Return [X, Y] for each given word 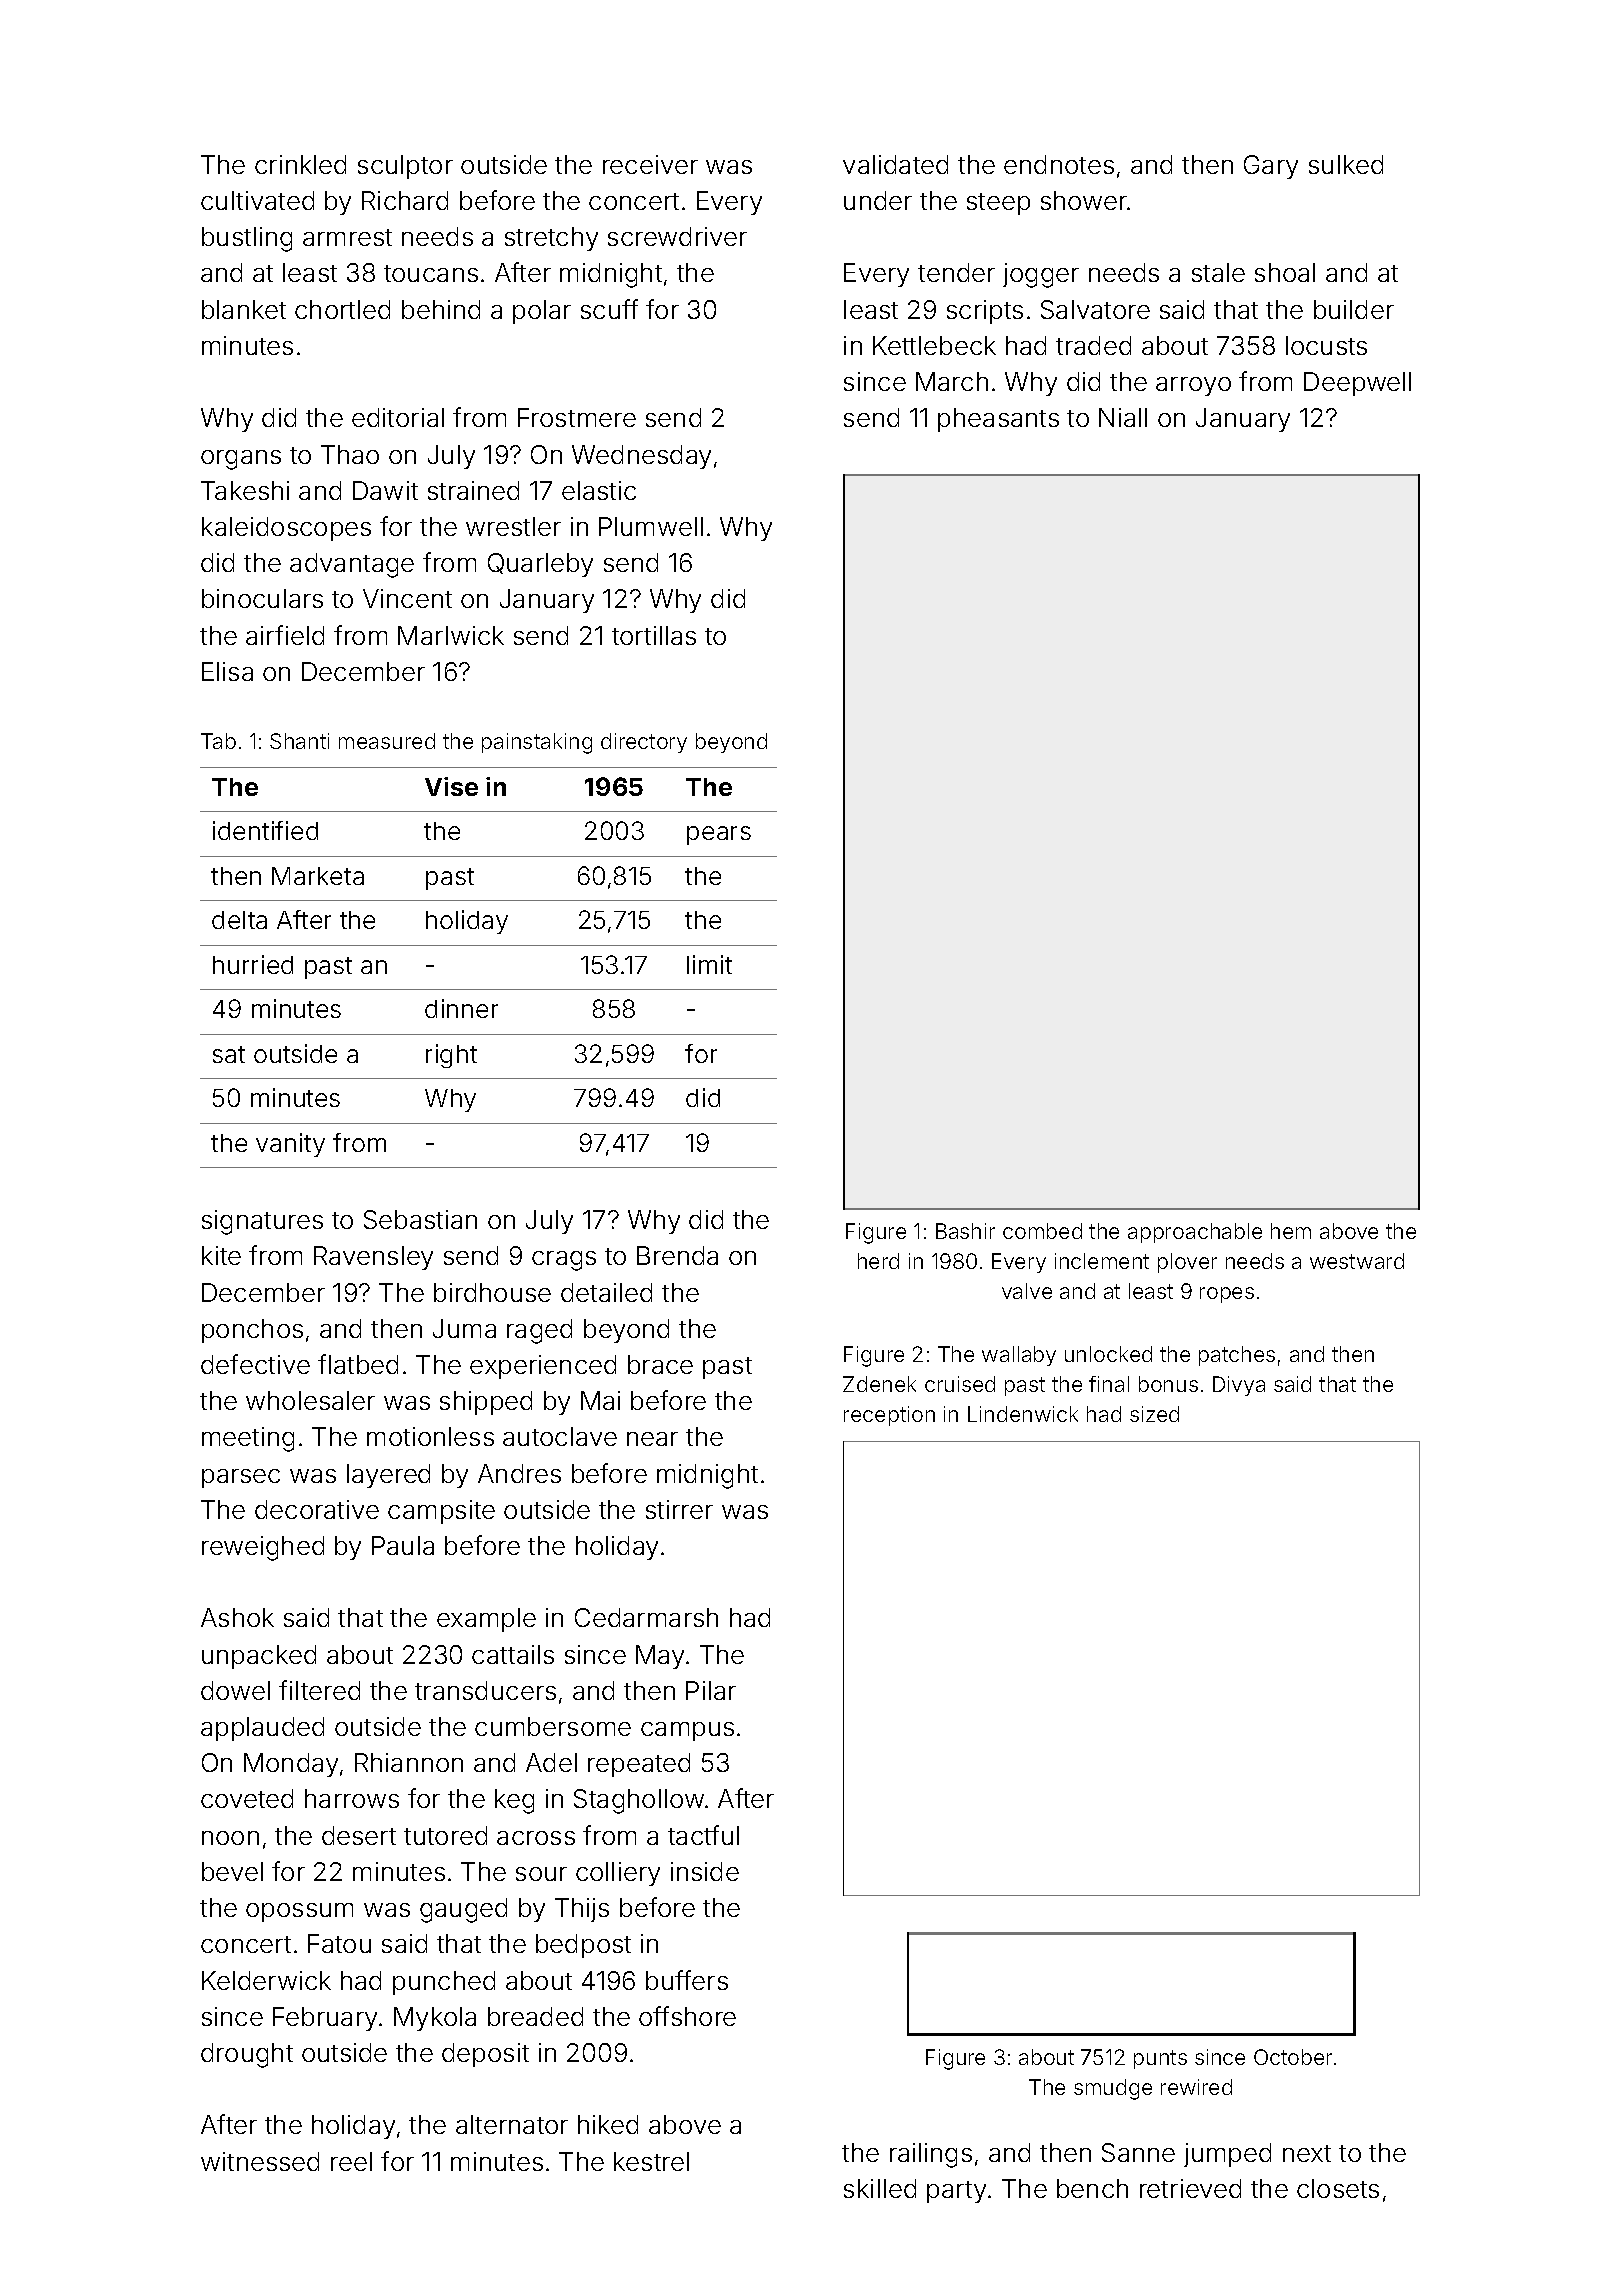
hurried [253, 964]
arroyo [1193, 386]
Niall [1123, 417]
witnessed [260, 2161]
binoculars [262, 598]
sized [1154, 1414]
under [878, 200]
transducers [485, 1690]
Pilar [711, 1690]
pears [719, 835]
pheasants [998, 420]
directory [644, 743]
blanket [244, 309]
